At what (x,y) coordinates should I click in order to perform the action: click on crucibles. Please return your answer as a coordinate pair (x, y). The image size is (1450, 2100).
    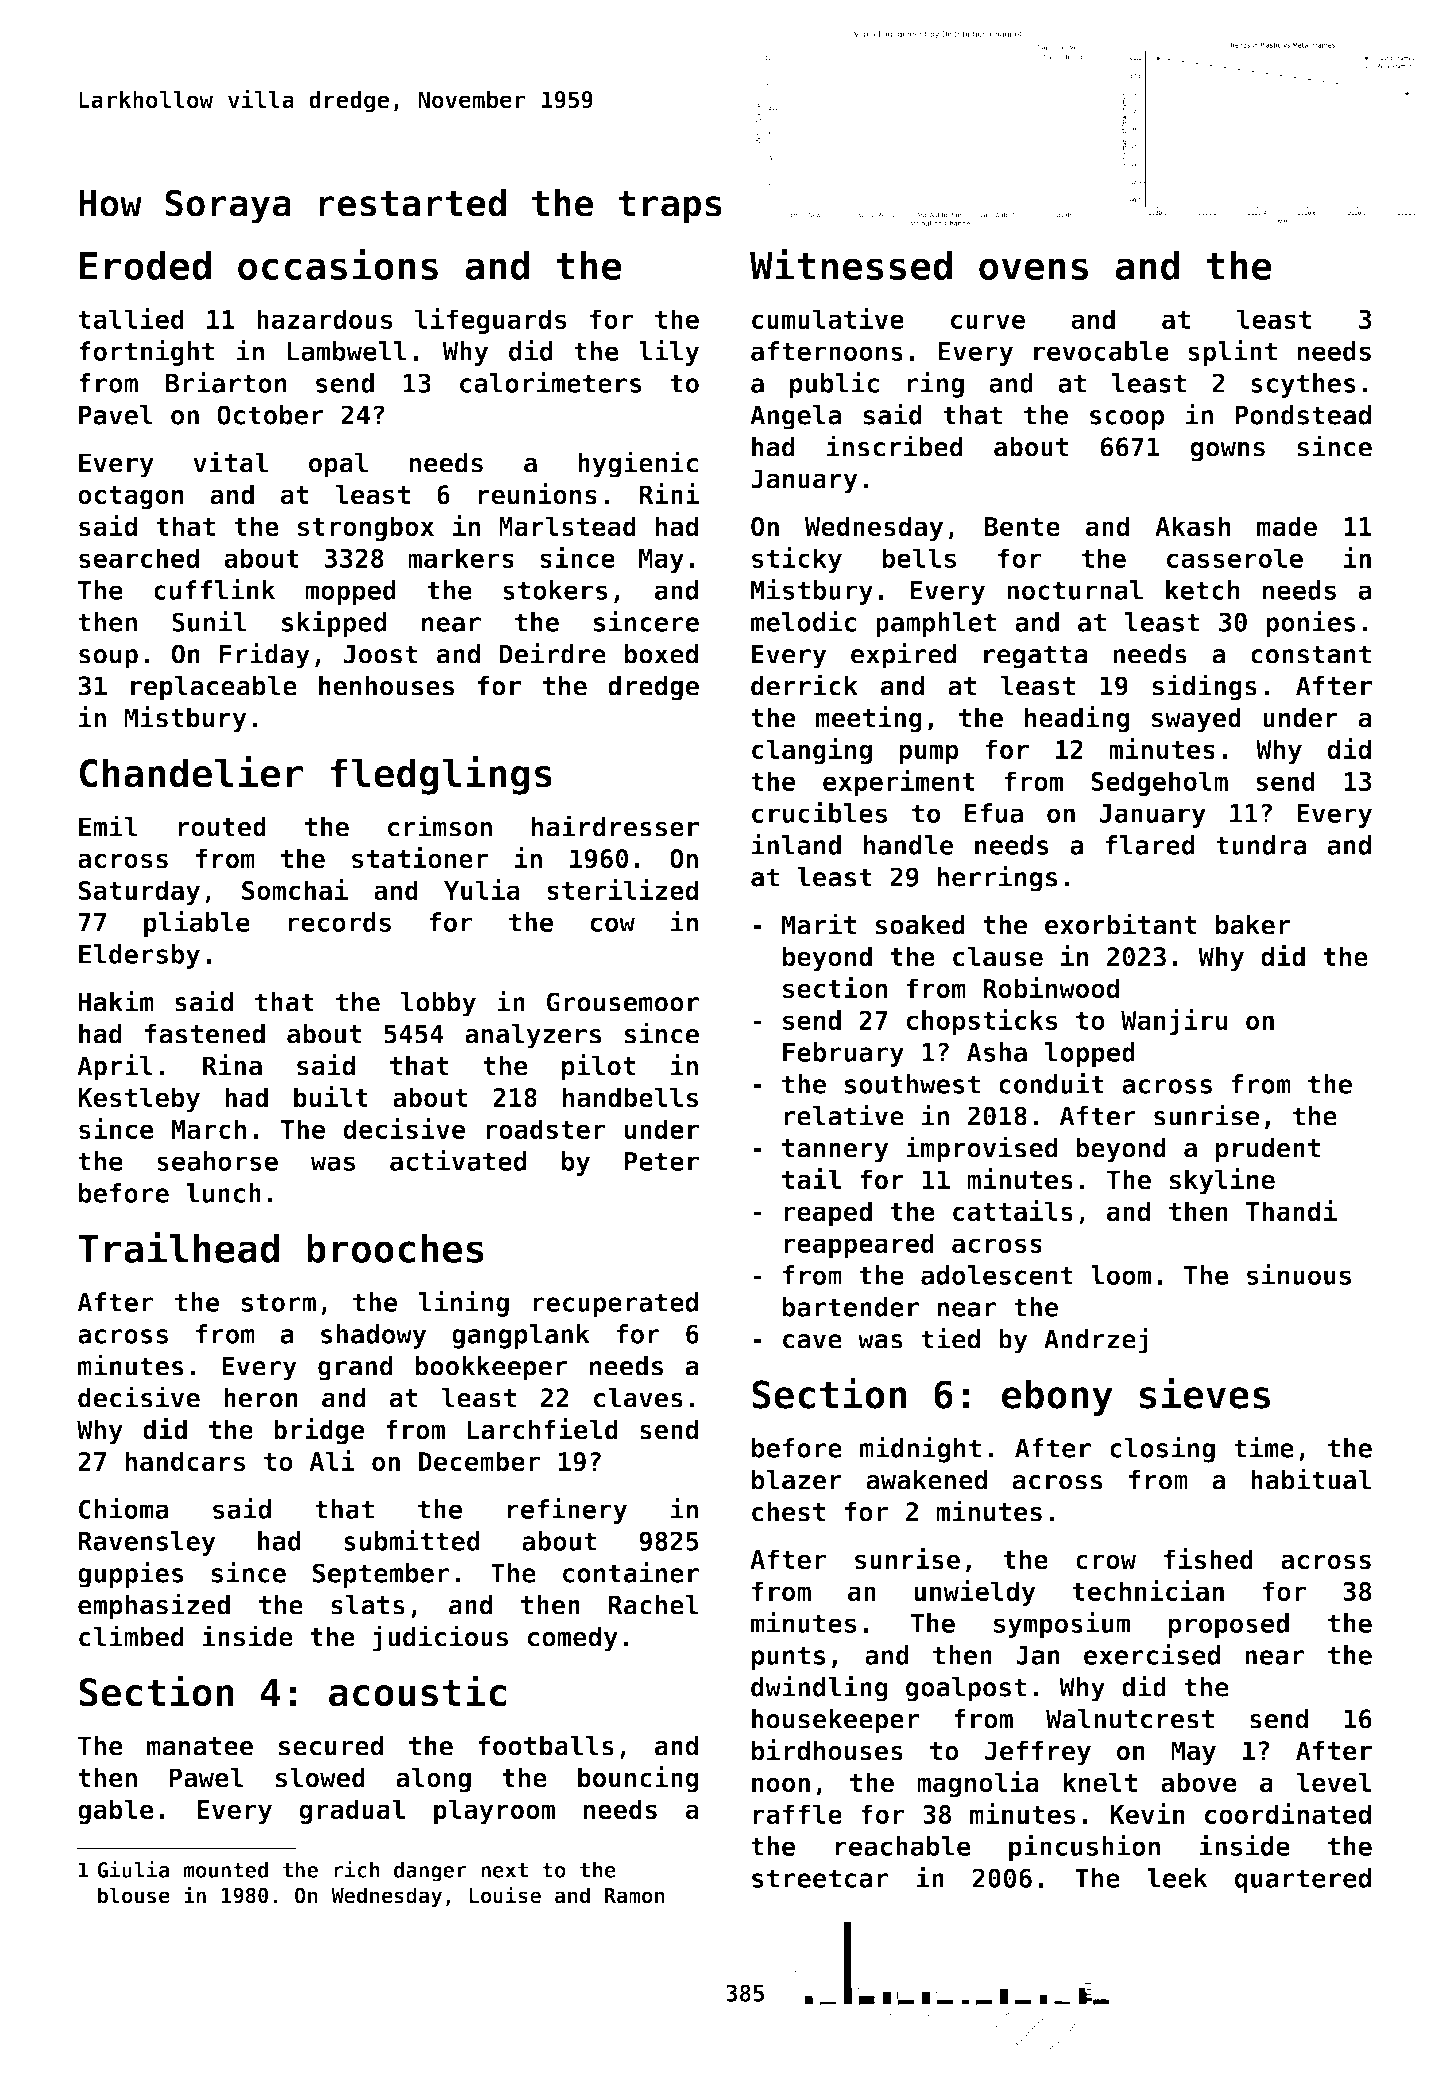
    Looking at the image, I should click on (819, 812).
